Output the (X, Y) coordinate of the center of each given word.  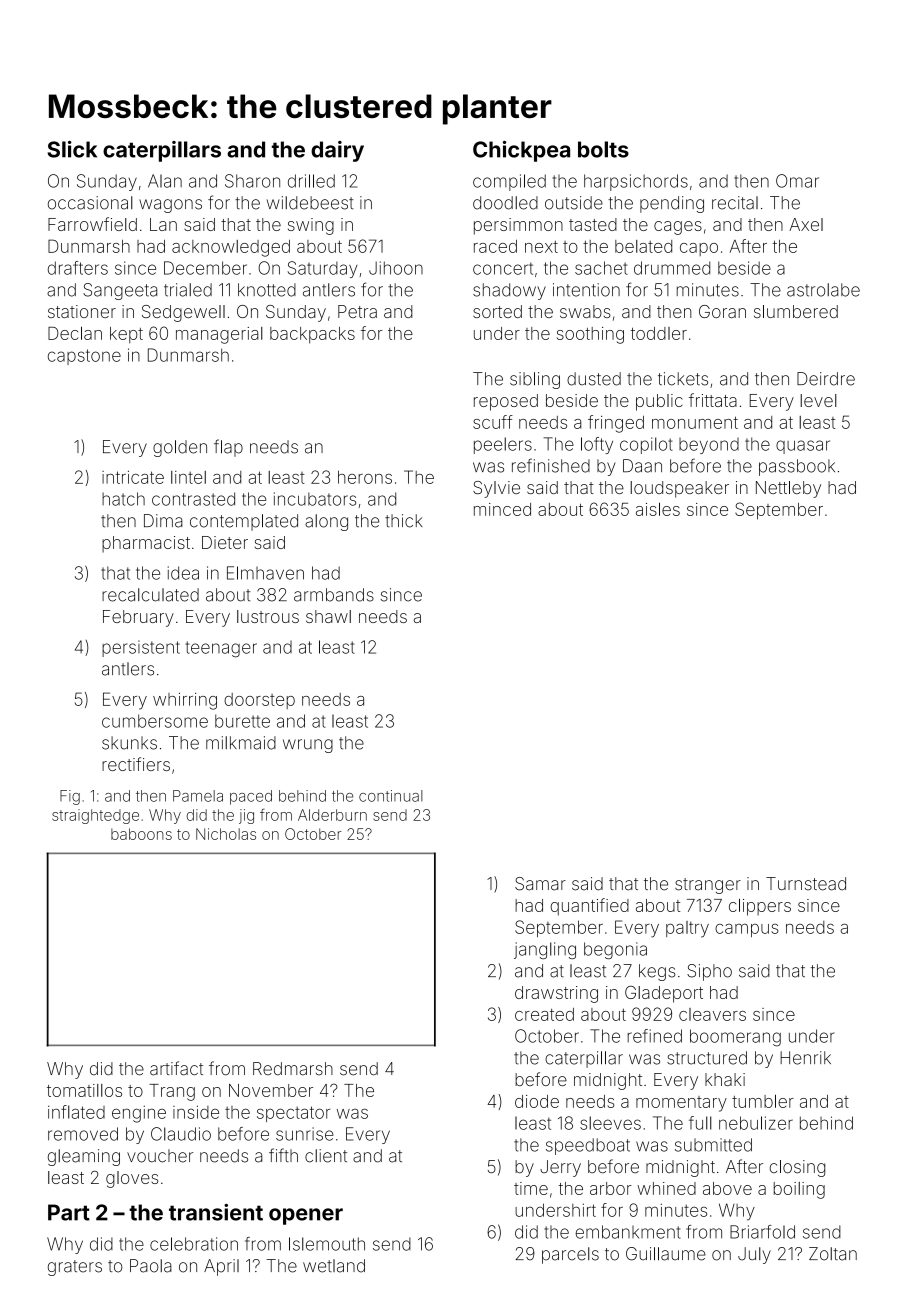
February (138, 618)
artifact (176, 1068)
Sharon (252, 181)
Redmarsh (293, 1069)
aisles (658, 509)
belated (643, 246)
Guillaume (666, 1254)
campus (746, 930)
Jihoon (396, 268)
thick (404, 521)
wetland (334, 1266)
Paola (151, 1266)
